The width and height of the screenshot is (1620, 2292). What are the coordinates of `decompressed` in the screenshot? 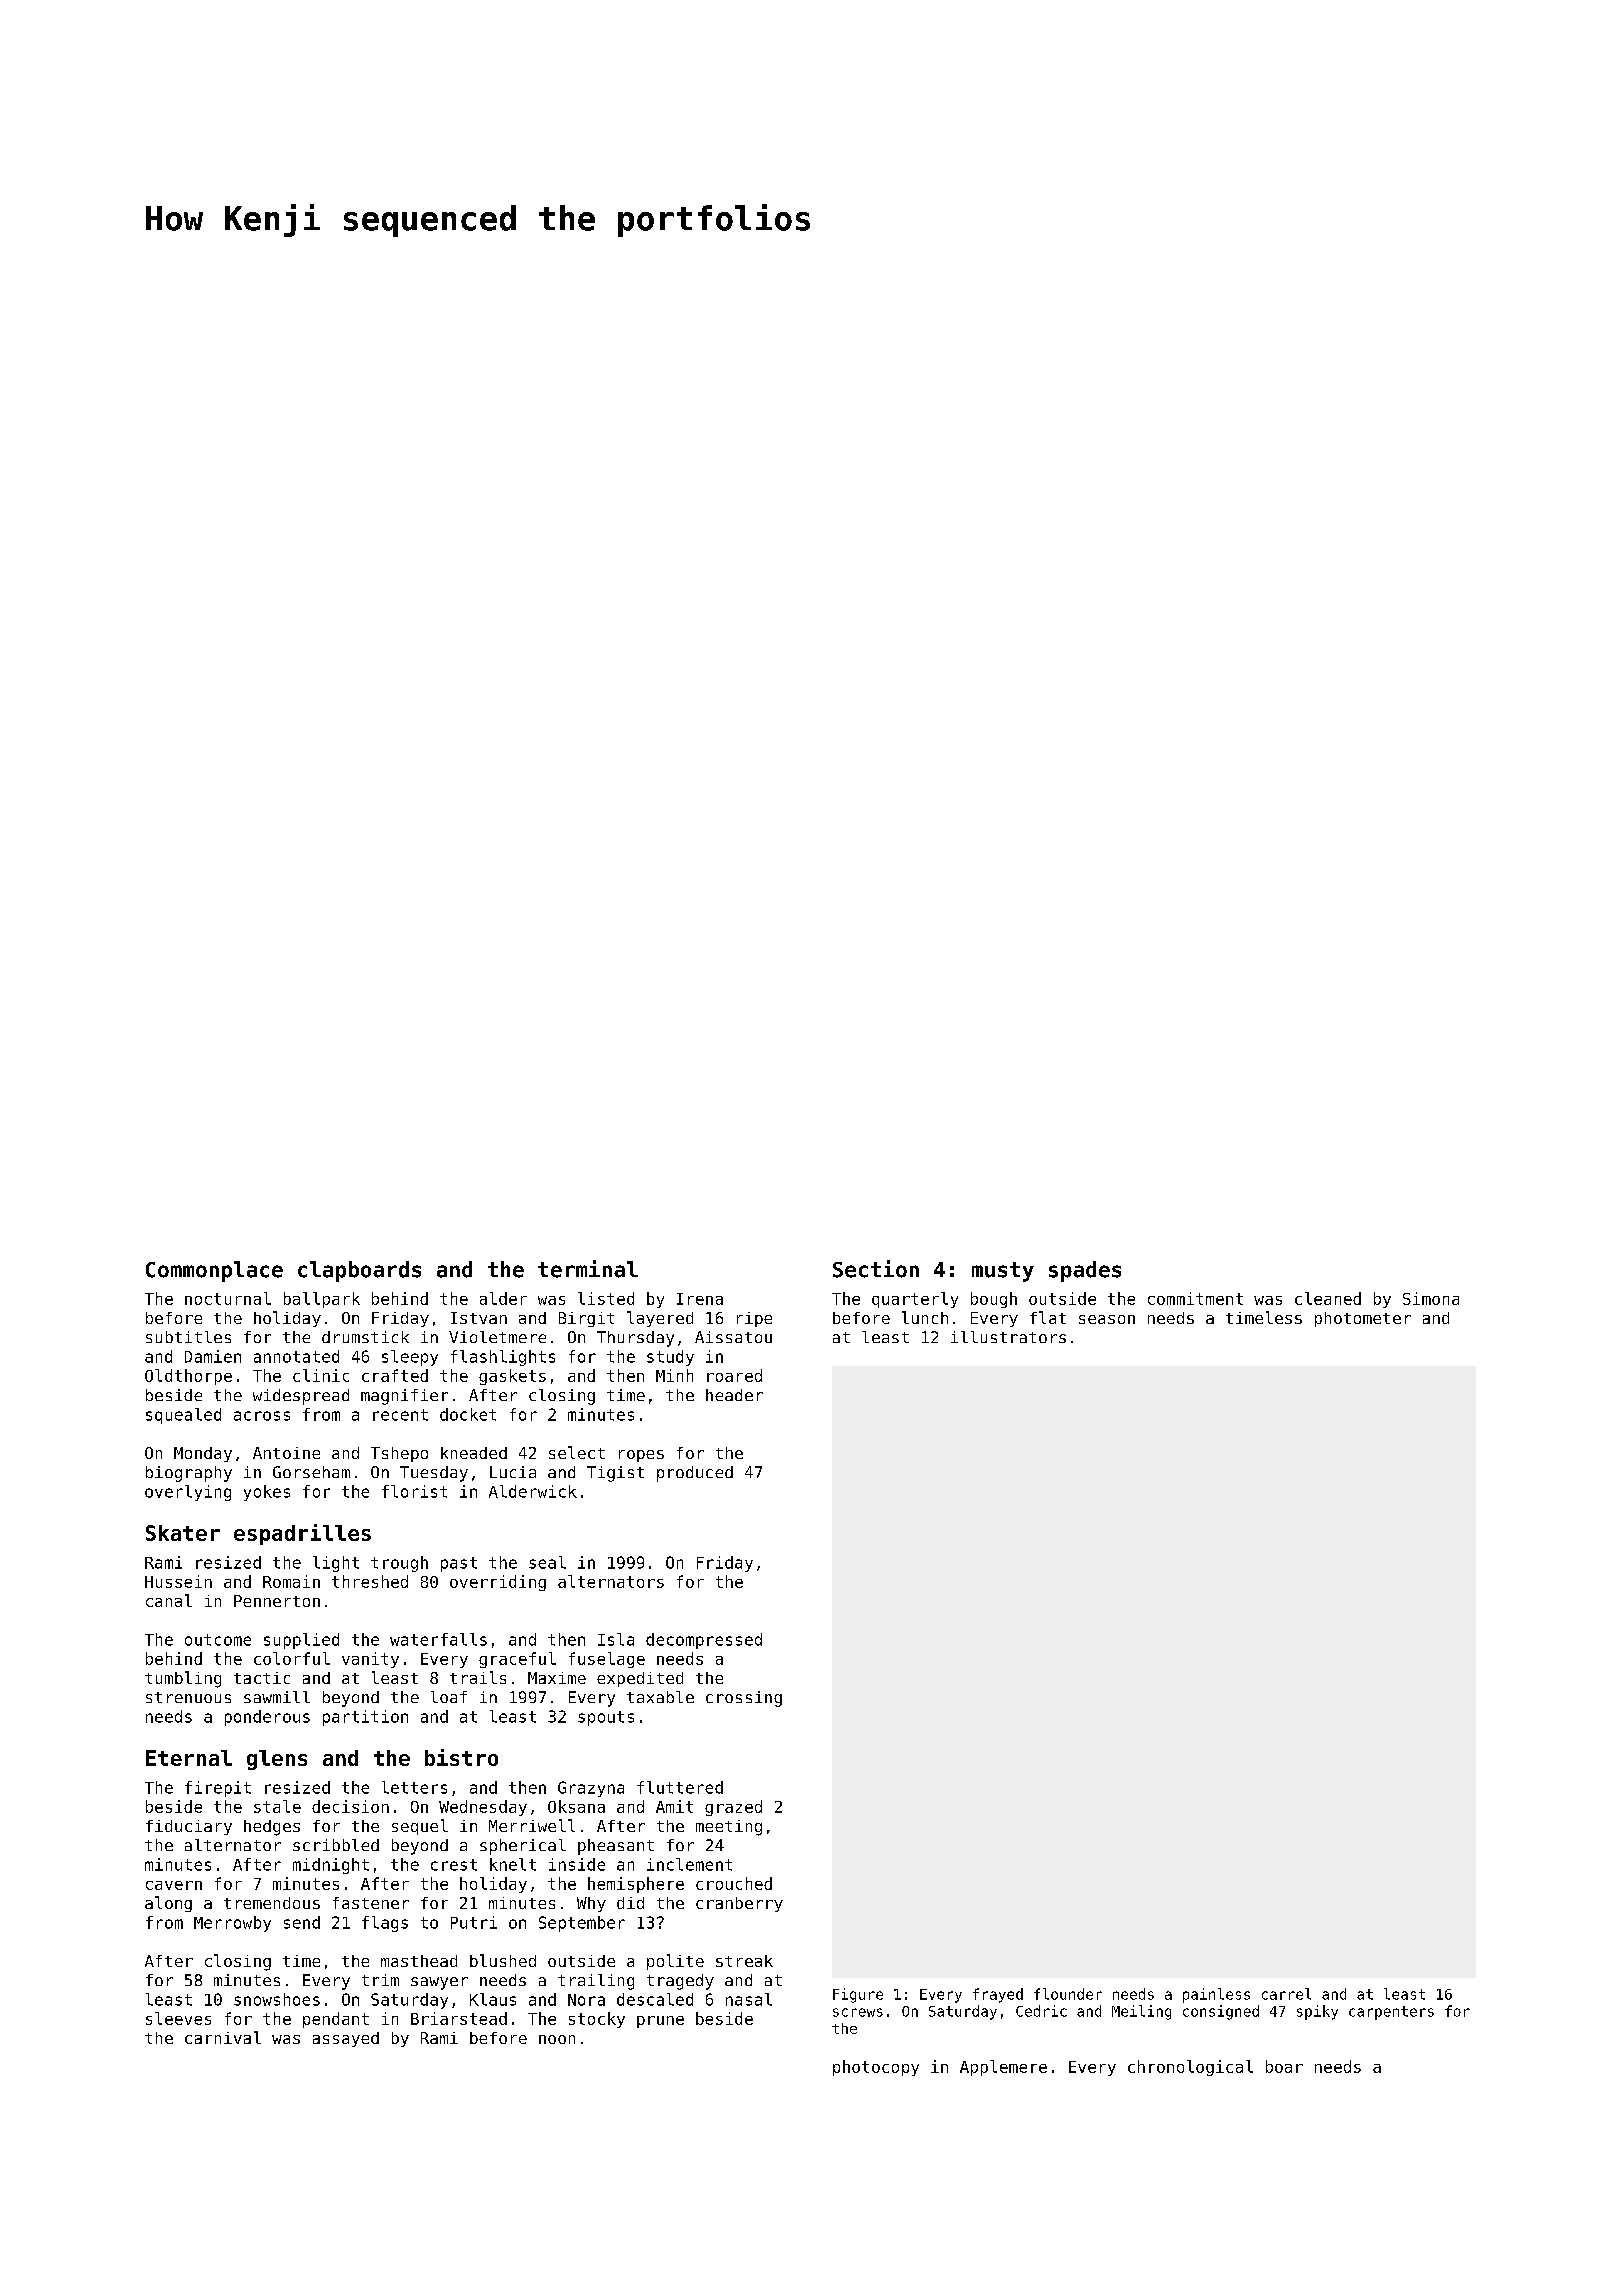 It's located at (704, 1641).
